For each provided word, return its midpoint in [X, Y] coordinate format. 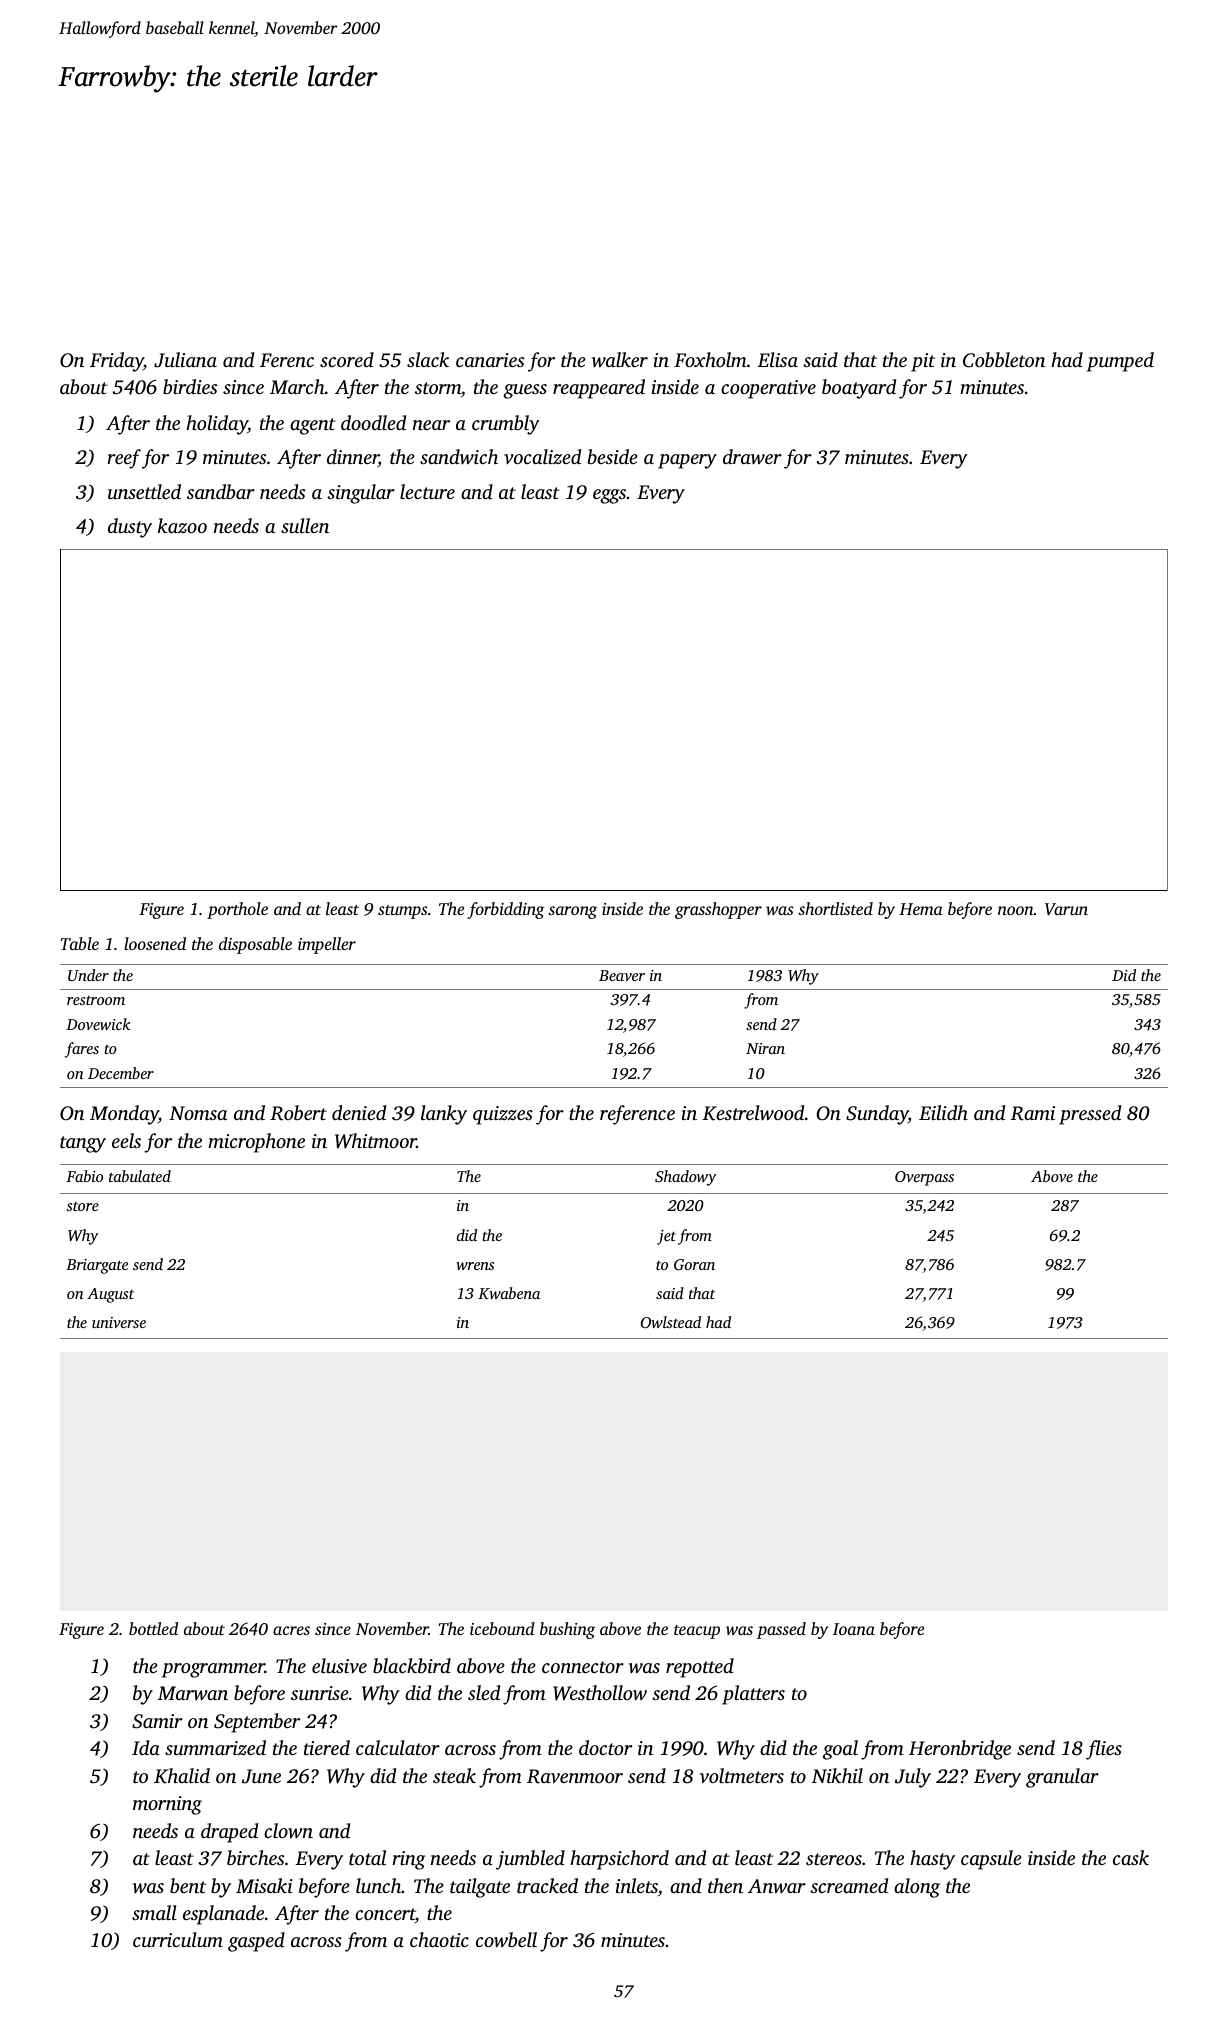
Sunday [877, 1115]
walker [620, 359]
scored [347, 359]
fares [82, 1050]
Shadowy [685, 1178]
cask [1131, 1857]
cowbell [506, 1940]
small [154, 1912]
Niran [765, 1048]
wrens [475, 1266]
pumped [1120, 362]
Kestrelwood [753, 1113]
